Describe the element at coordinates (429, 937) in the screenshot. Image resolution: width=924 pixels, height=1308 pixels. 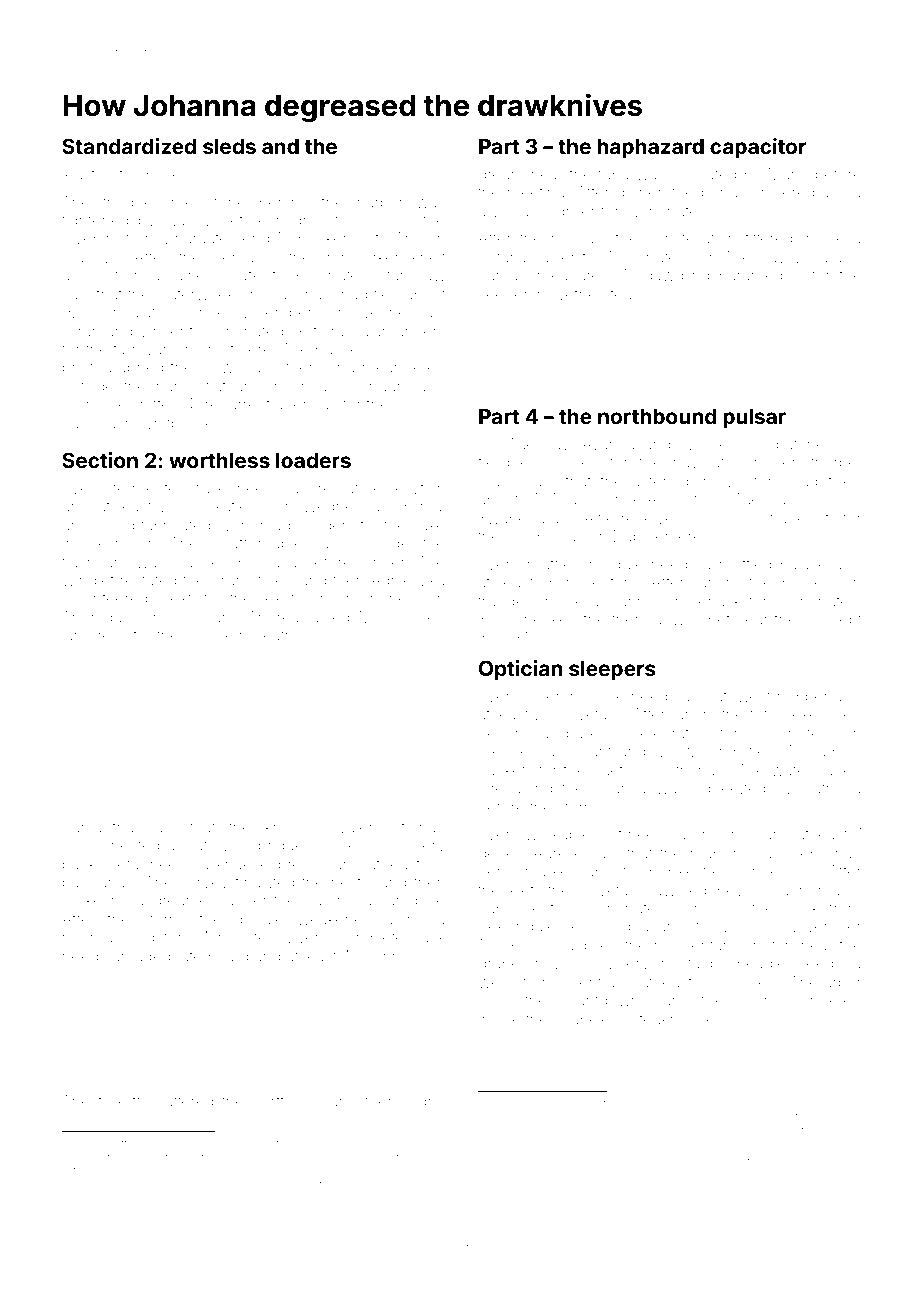
I see `sack` at that location.
